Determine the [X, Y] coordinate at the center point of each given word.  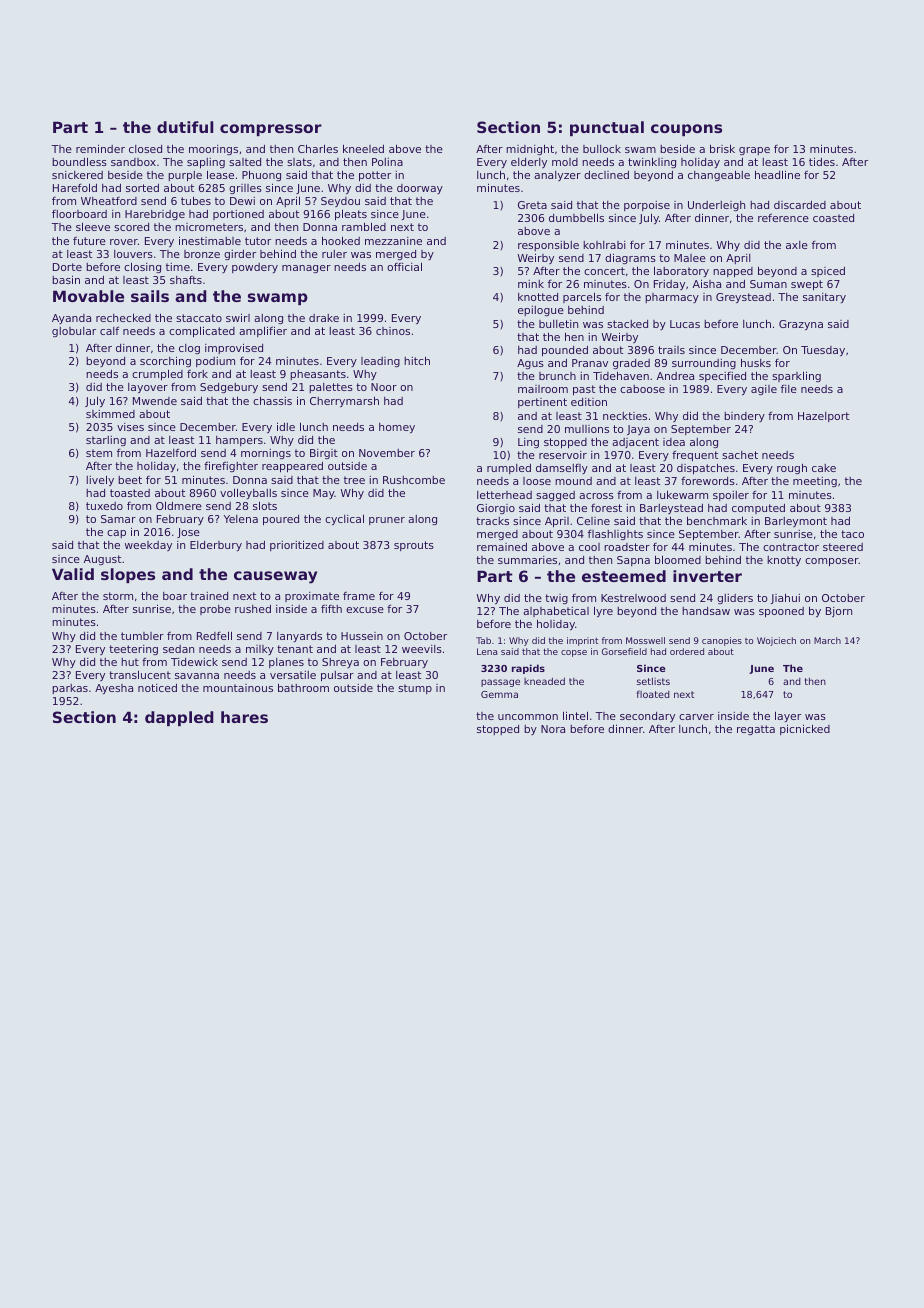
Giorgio [496, 509]
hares [244, 717]
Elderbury [216, 546]
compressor [271, 130]
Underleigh [716, 206]
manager [306, 269]
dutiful [185, 127]
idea [674, 442]
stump [415, 689]
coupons [686, 130]
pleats [351, 214]
